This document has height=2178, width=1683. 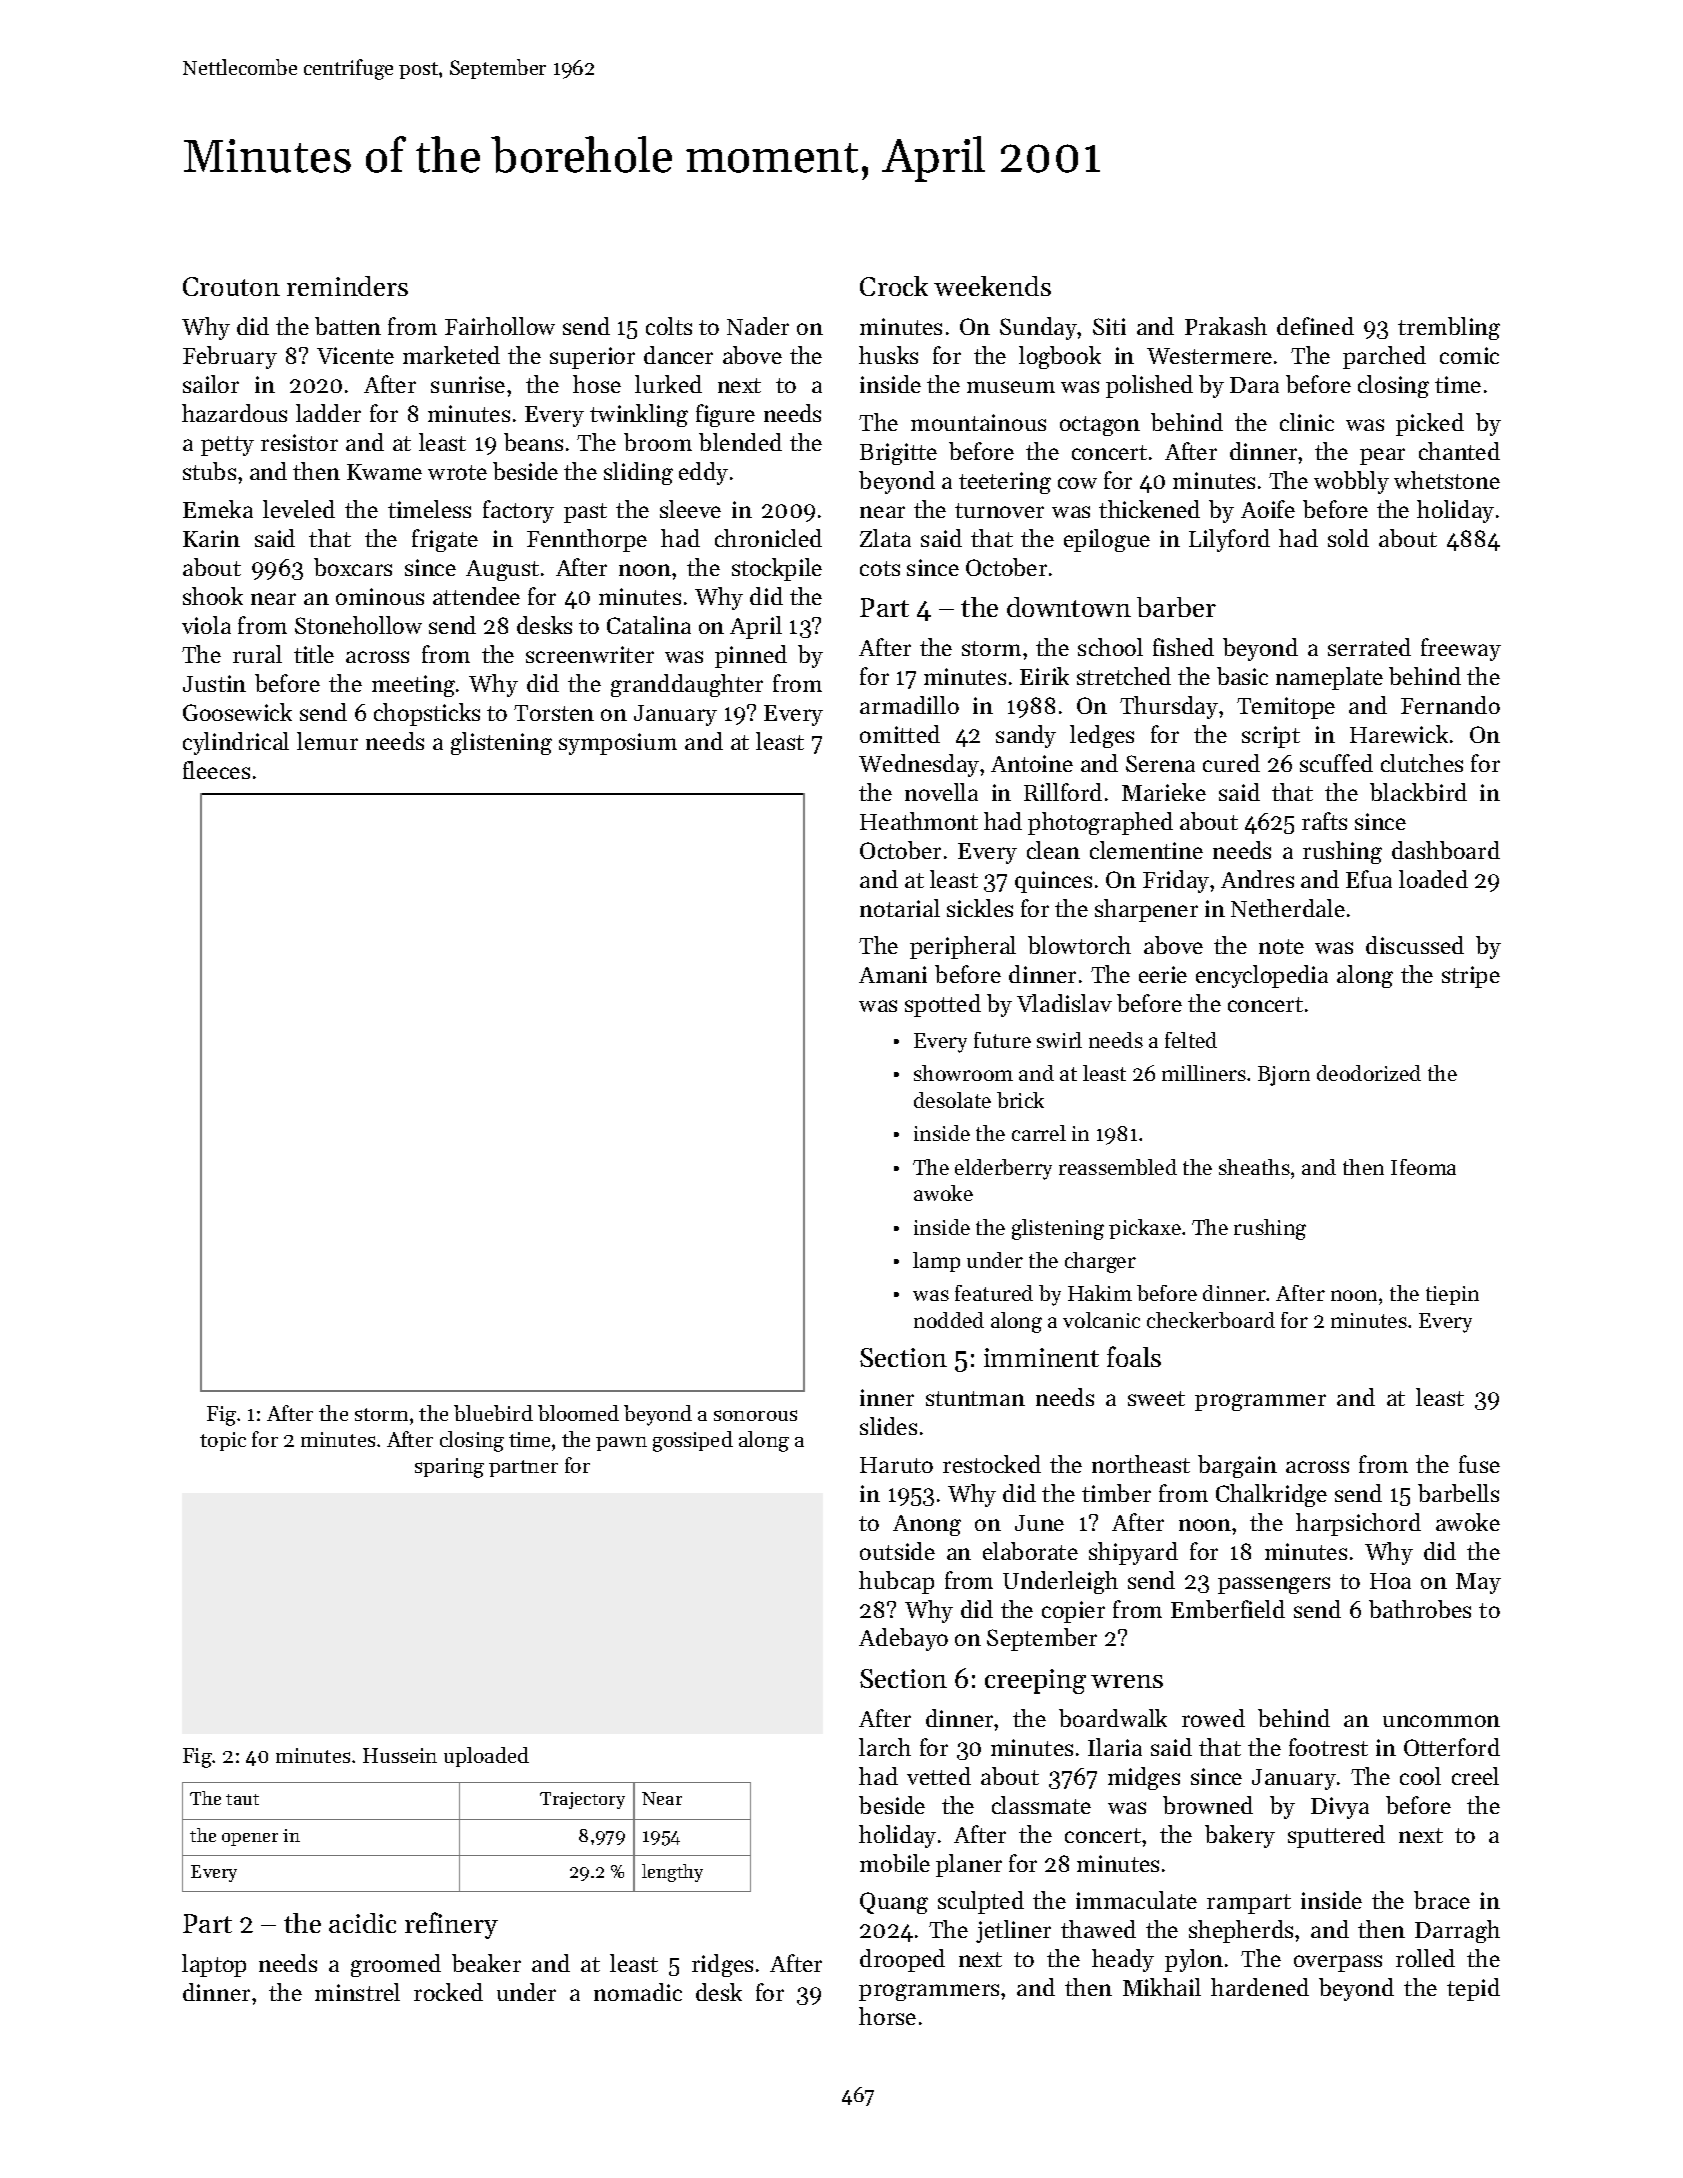 I want to click on Hussein, so click(x=400, y=1755).
